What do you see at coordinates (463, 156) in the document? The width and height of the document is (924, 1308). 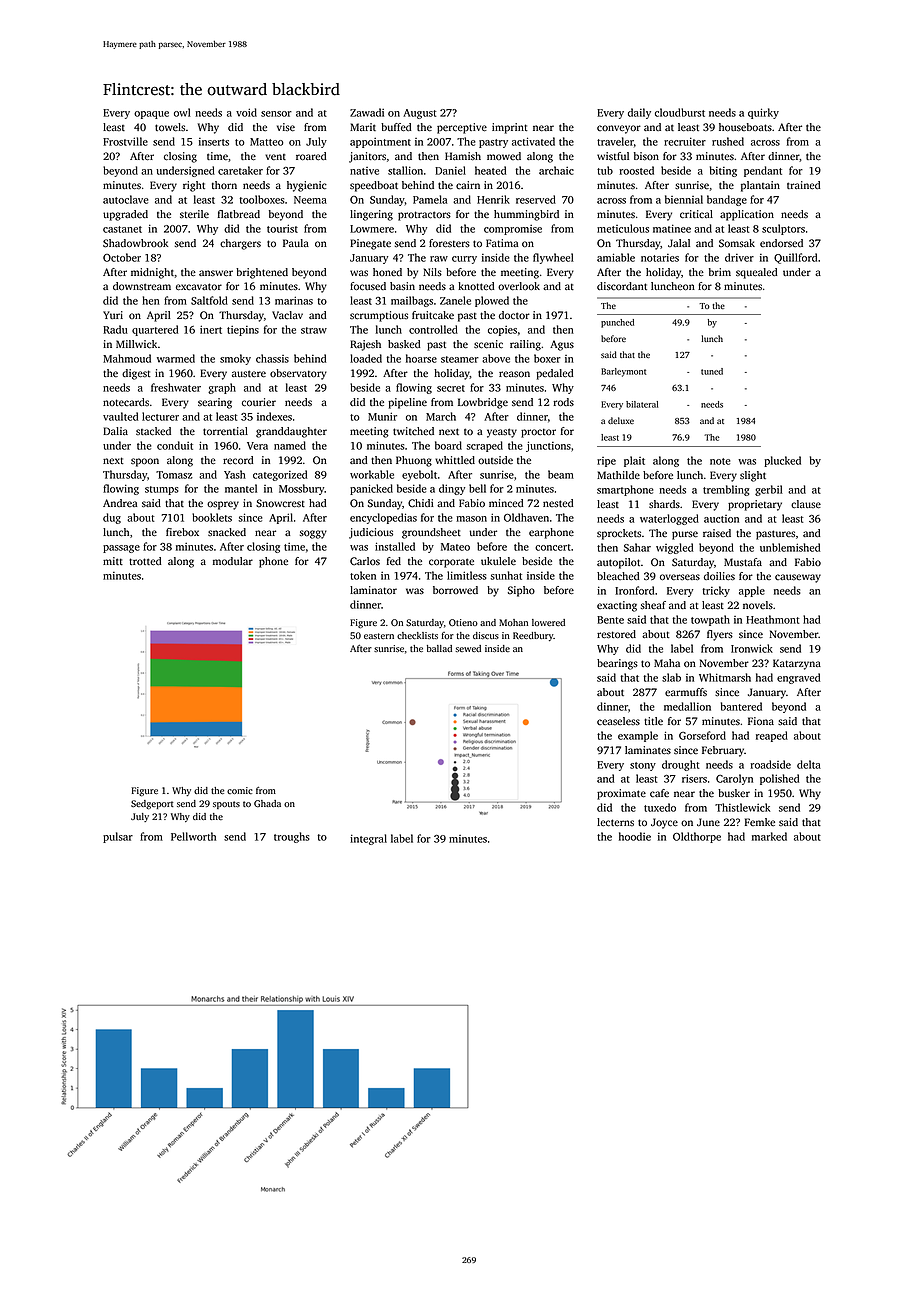 I see `Hamish` at bounding box center [463, 156].
